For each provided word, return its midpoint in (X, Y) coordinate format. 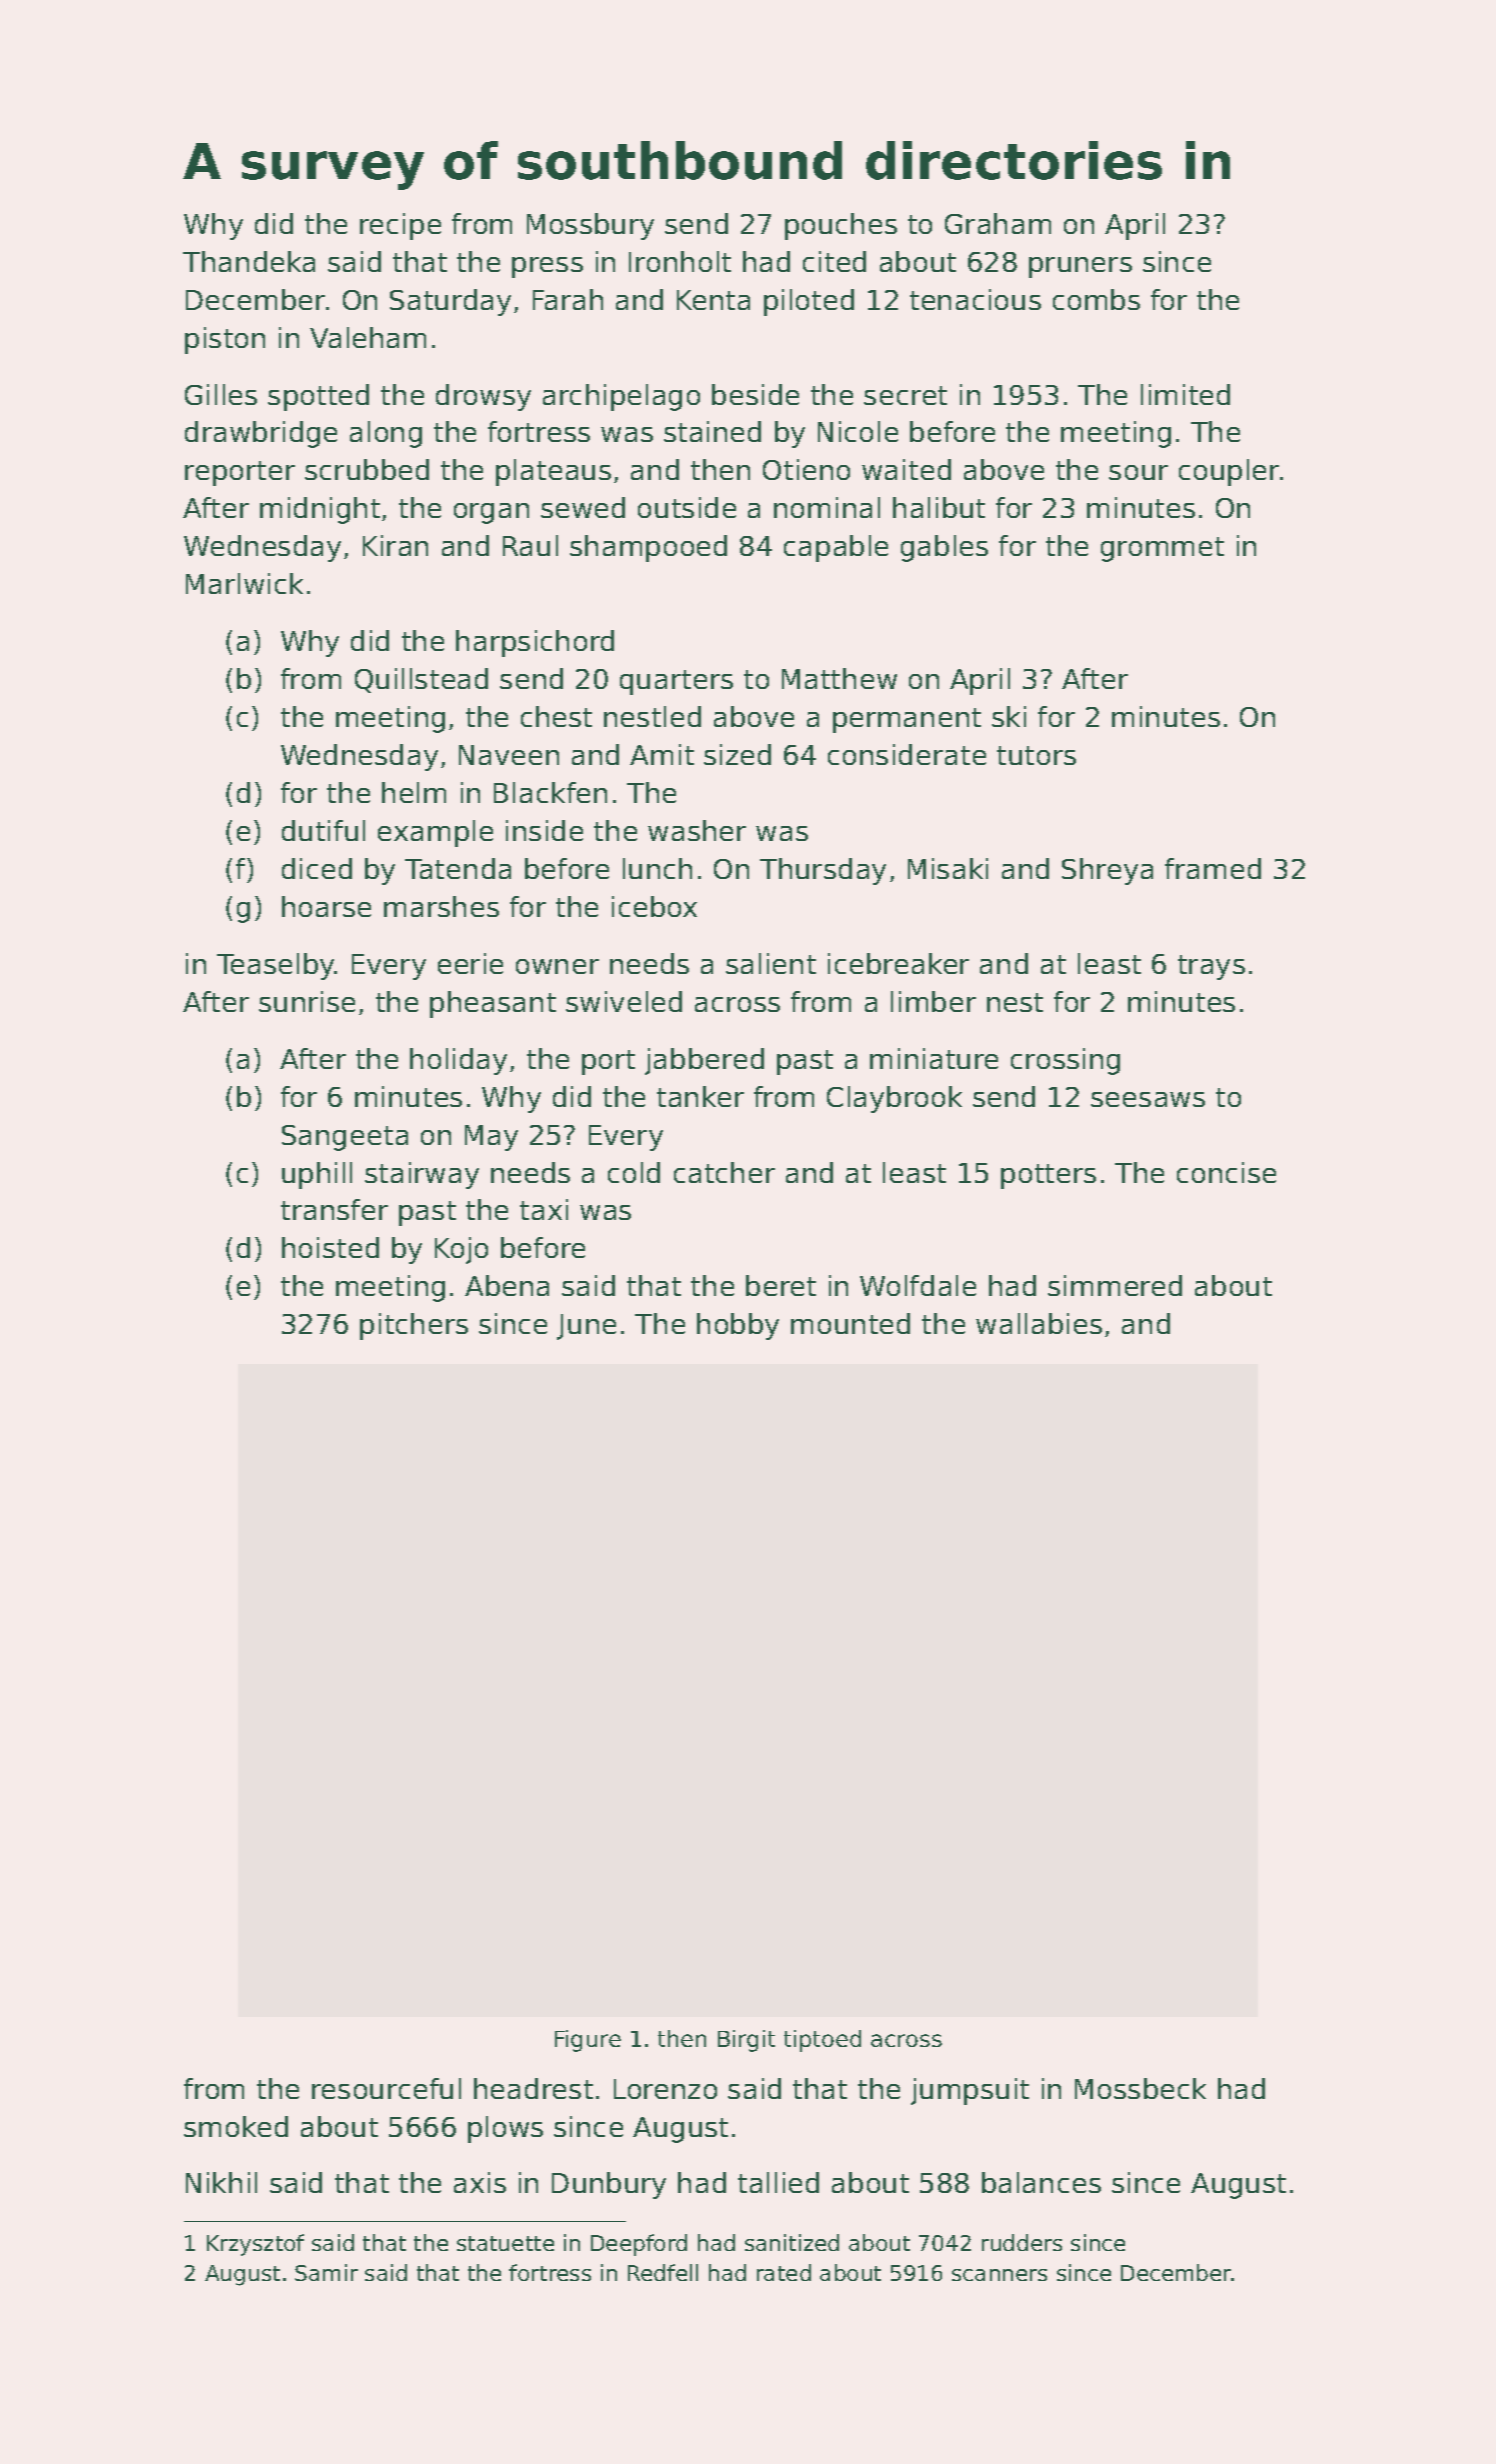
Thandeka (249, 261)
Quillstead (421, 680)
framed (1213, 868)
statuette (505, 2243)
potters (1048, 1176)
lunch (657, 868)
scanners (999, 2275)
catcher (724, 1172)
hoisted (330, 1247)
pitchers (414, 1326)
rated (784, 2272)
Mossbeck (1140, 2088)
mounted (850, 1323)
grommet (1162, 549)
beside (755, 394)
